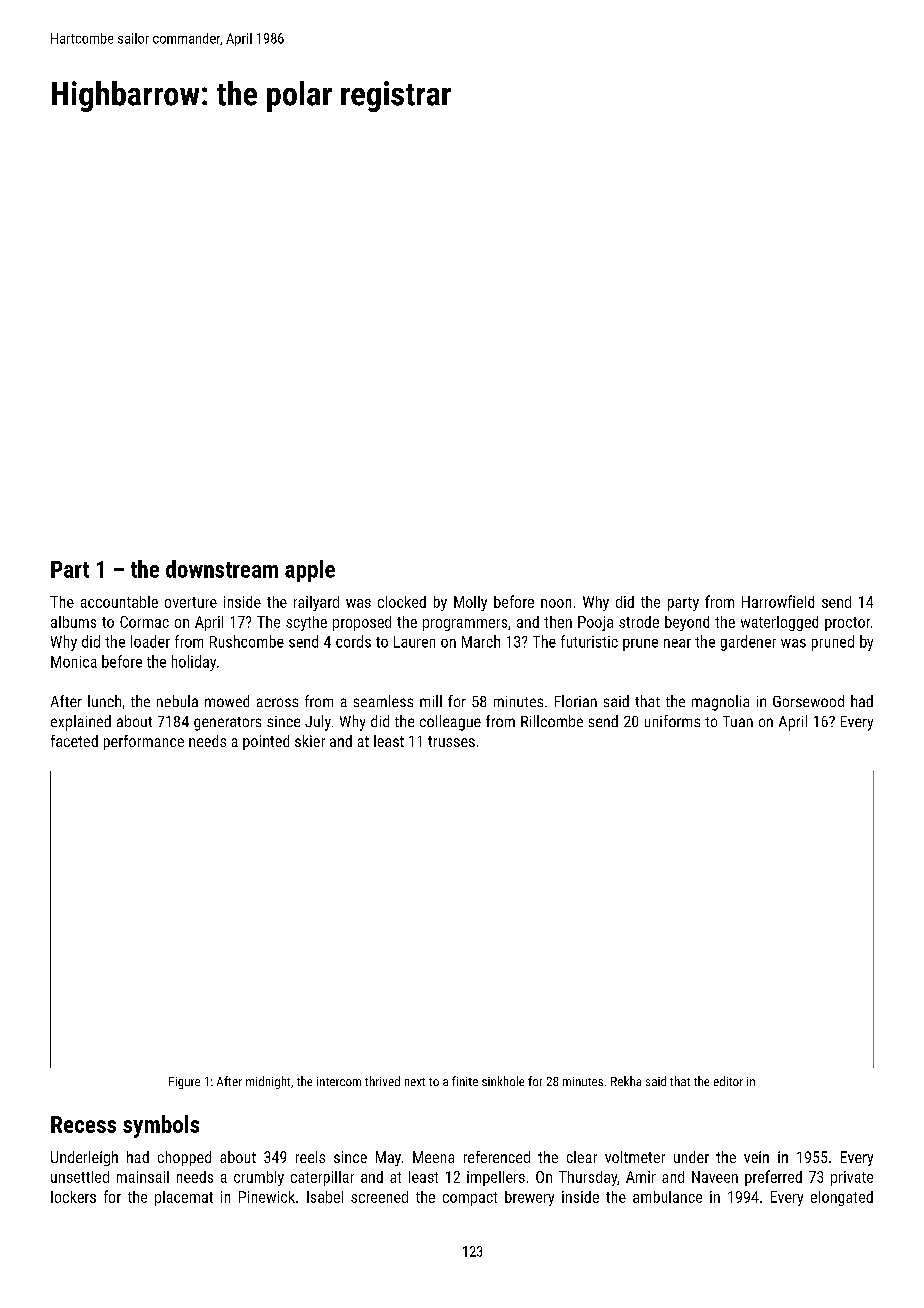 The image size is (924, 1308). Describe the element at coordinates (728, 1081) in the screenshot. I see `editor` at that location.
